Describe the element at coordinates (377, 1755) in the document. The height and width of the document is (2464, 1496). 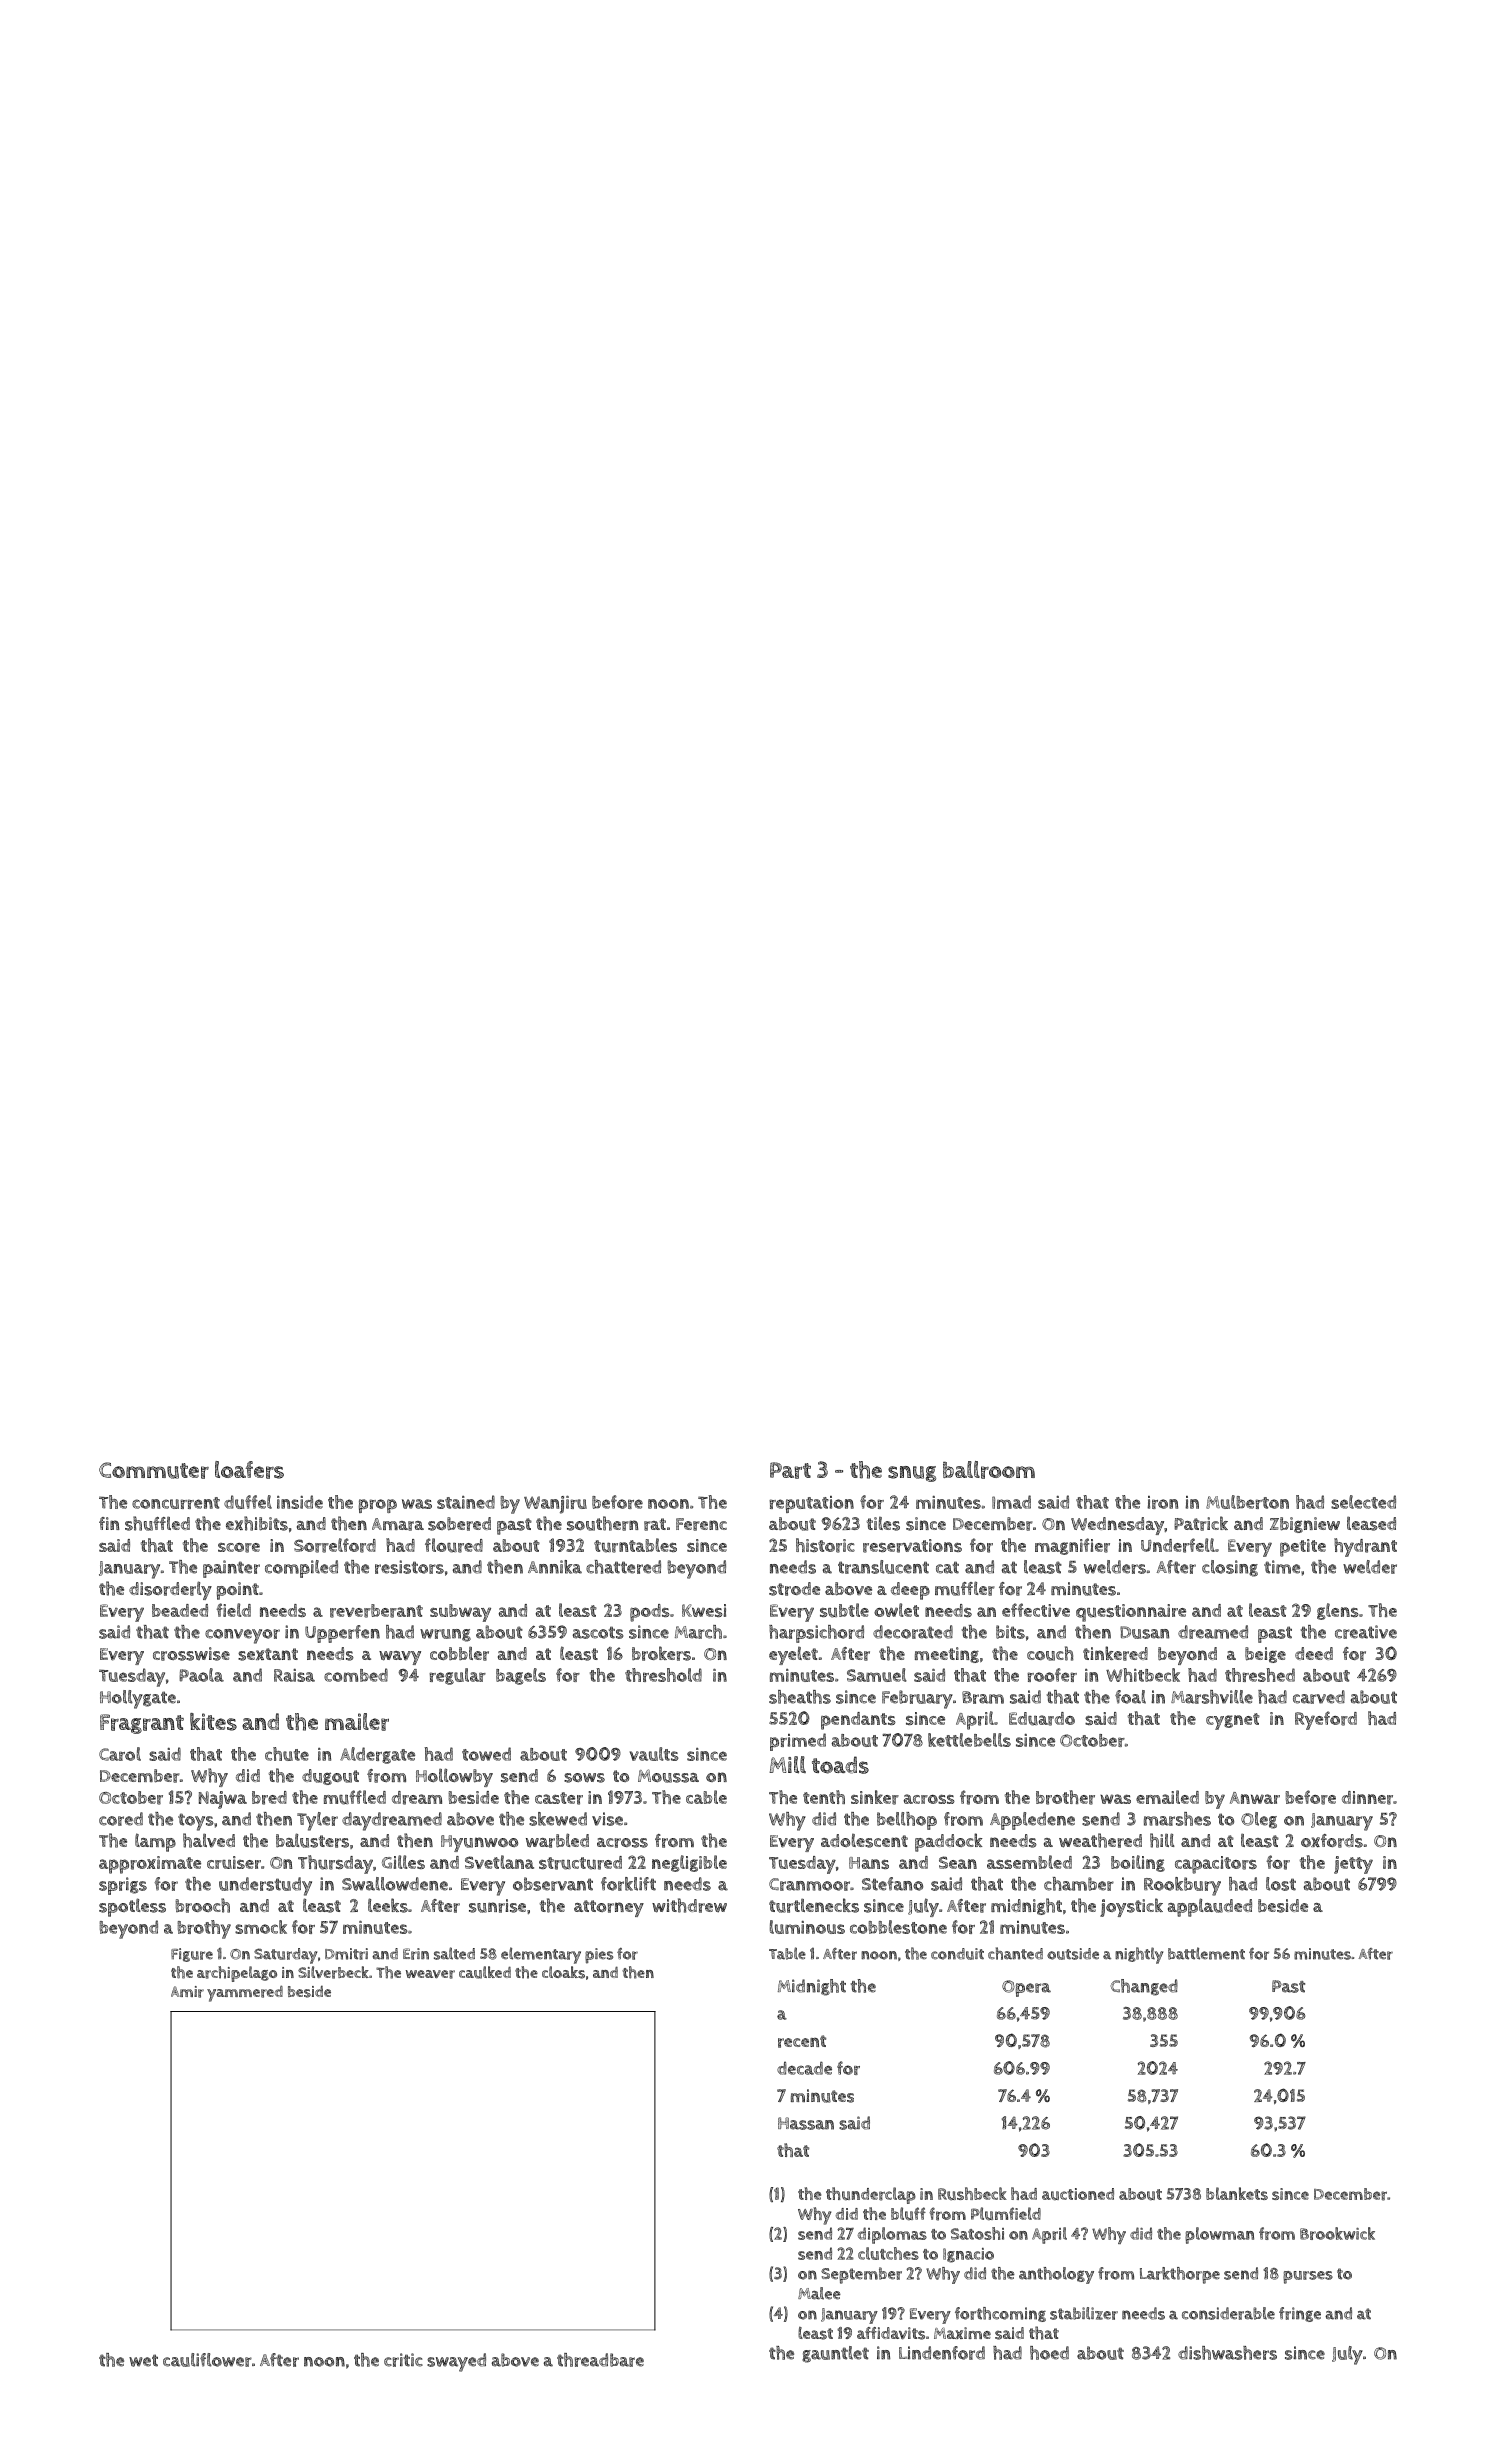
I see `Aldergate` at that location.
